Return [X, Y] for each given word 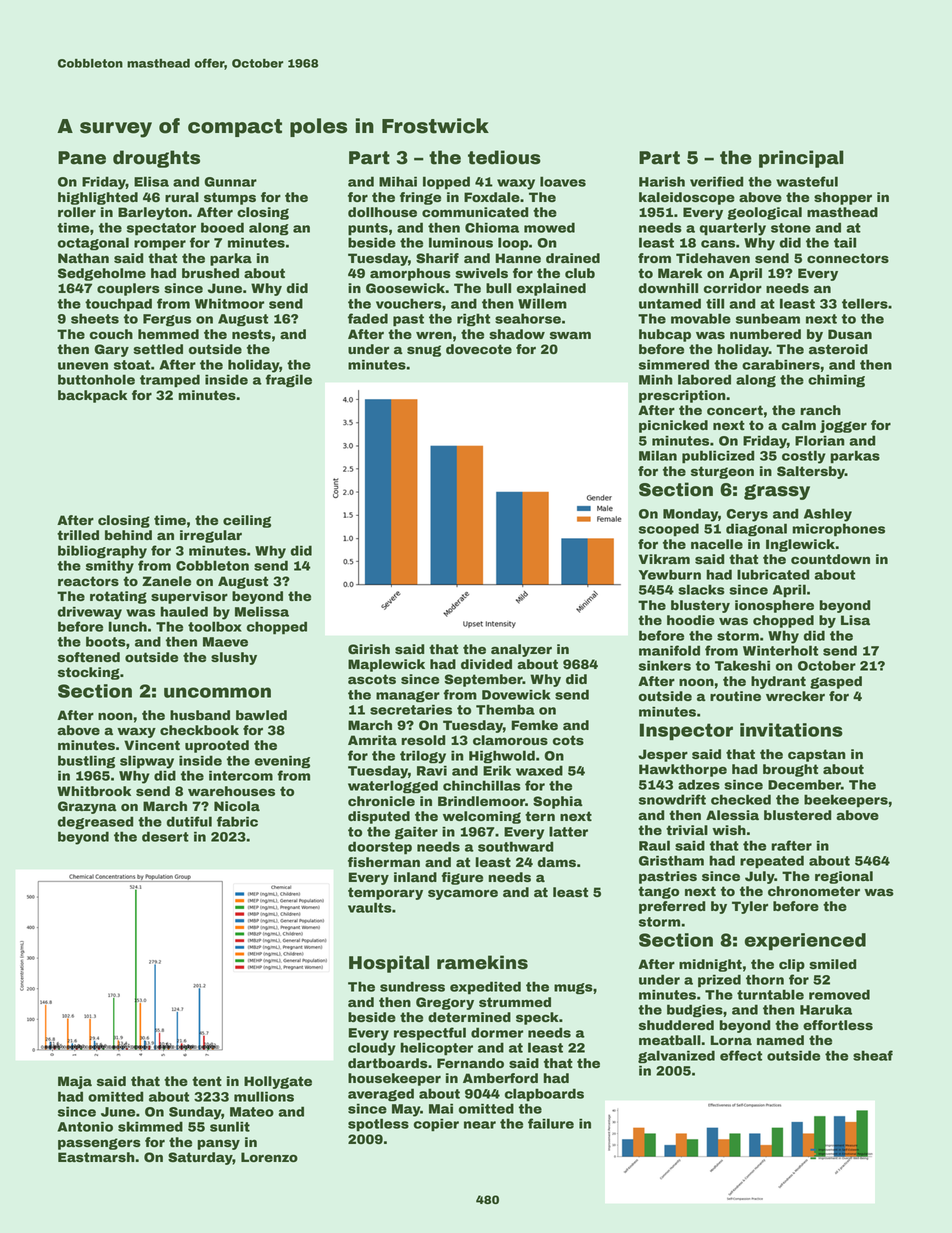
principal [801, 159]
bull [498, 288]
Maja [75, 1082]
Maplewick [386, 665]
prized [719, 981]
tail [845, 242]
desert [165, 836]
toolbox [215, 626]
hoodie [691, 620]
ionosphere [774, 606]
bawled [261, 715]
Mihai [398, 181]
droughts [156, 159]
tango [658, 892]
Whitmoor [229, 303]
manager [408, 696]
